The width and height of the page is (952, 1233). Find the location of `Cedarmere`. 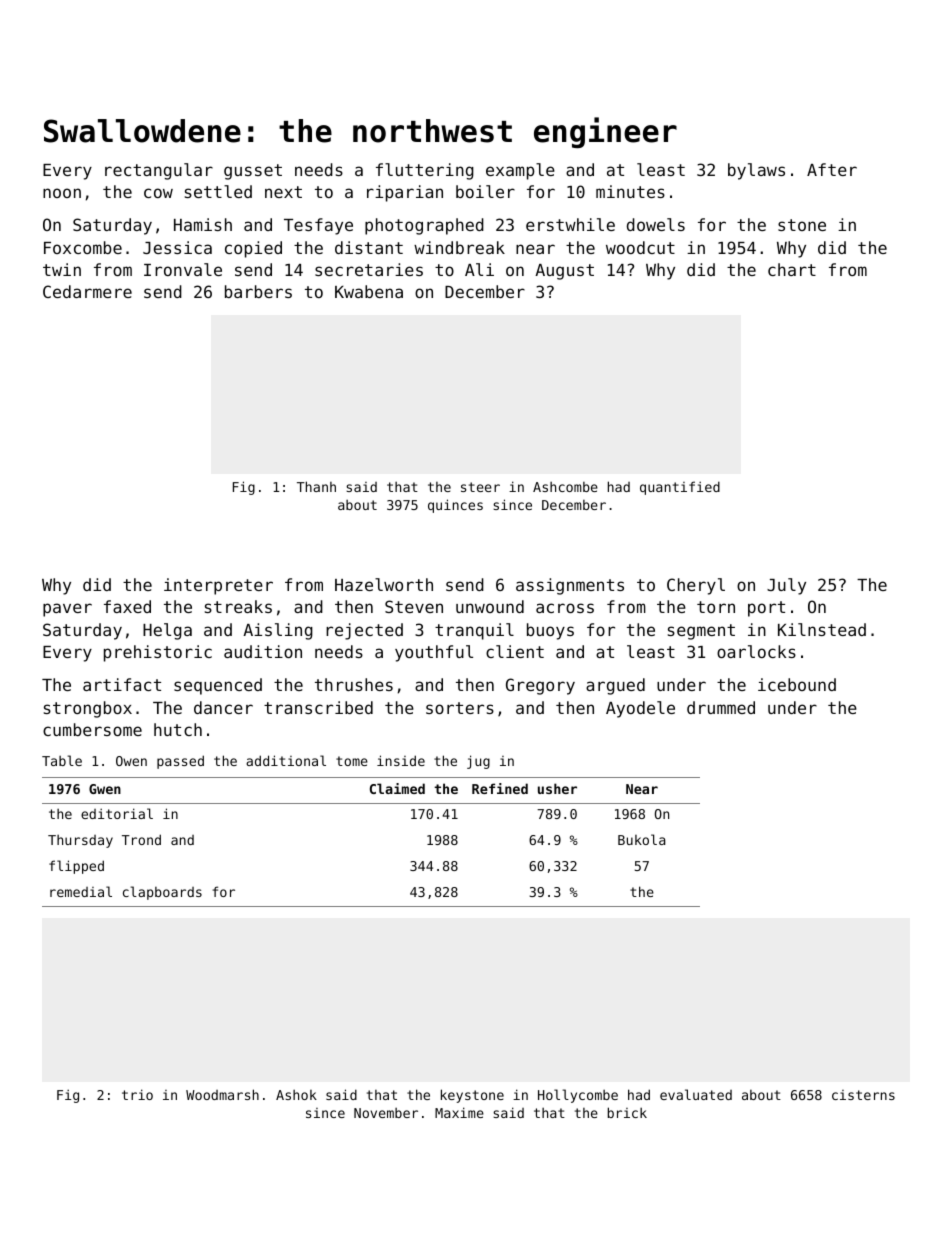

Cedarmere is located at coordinates (87, 291).
